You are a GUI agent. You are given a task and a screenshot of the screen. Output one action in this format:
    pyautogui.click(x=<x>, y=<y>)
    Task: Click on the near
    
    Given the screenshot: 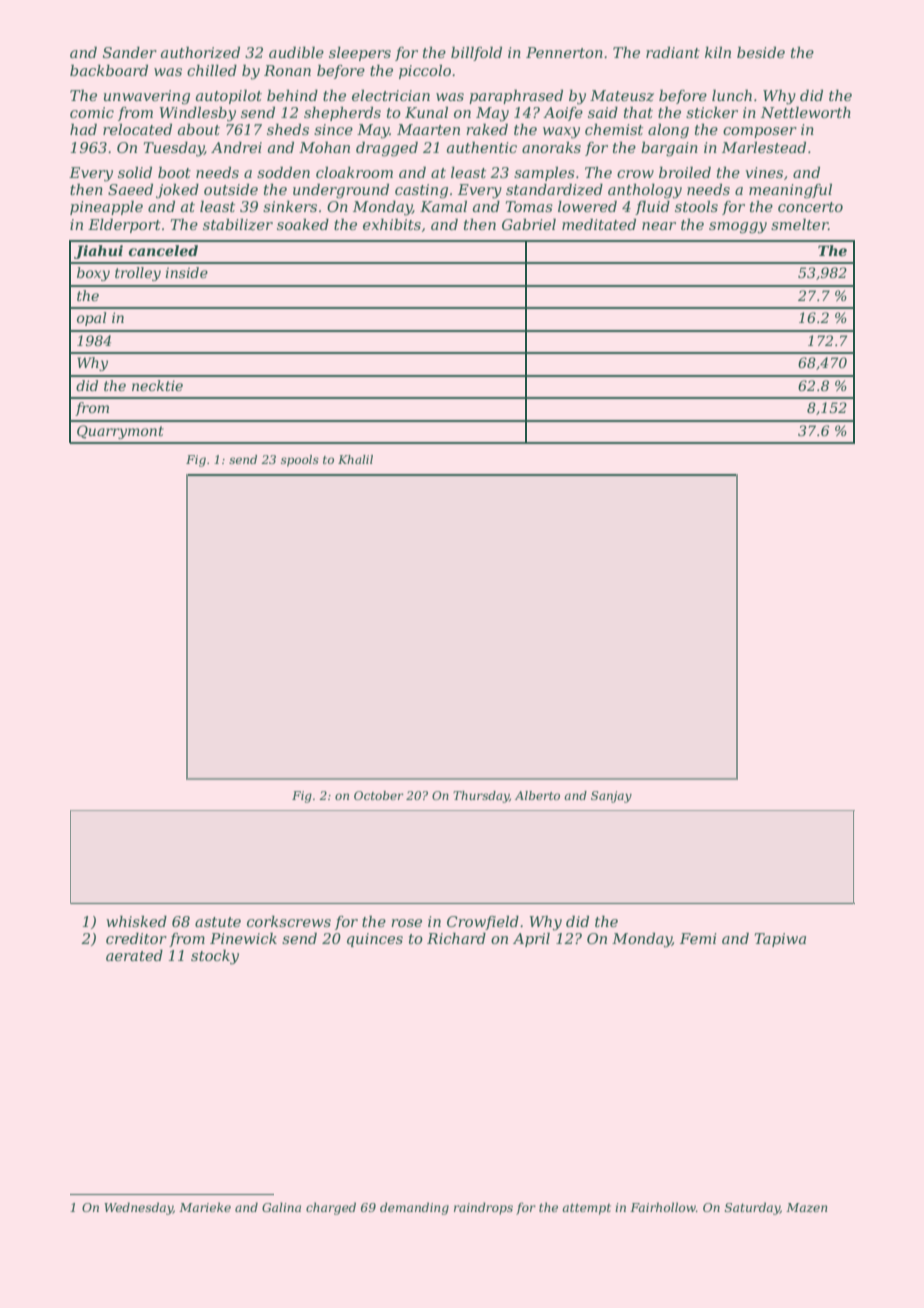 What is the action you would take?
    pyautogui.click(x=659, y=226)
